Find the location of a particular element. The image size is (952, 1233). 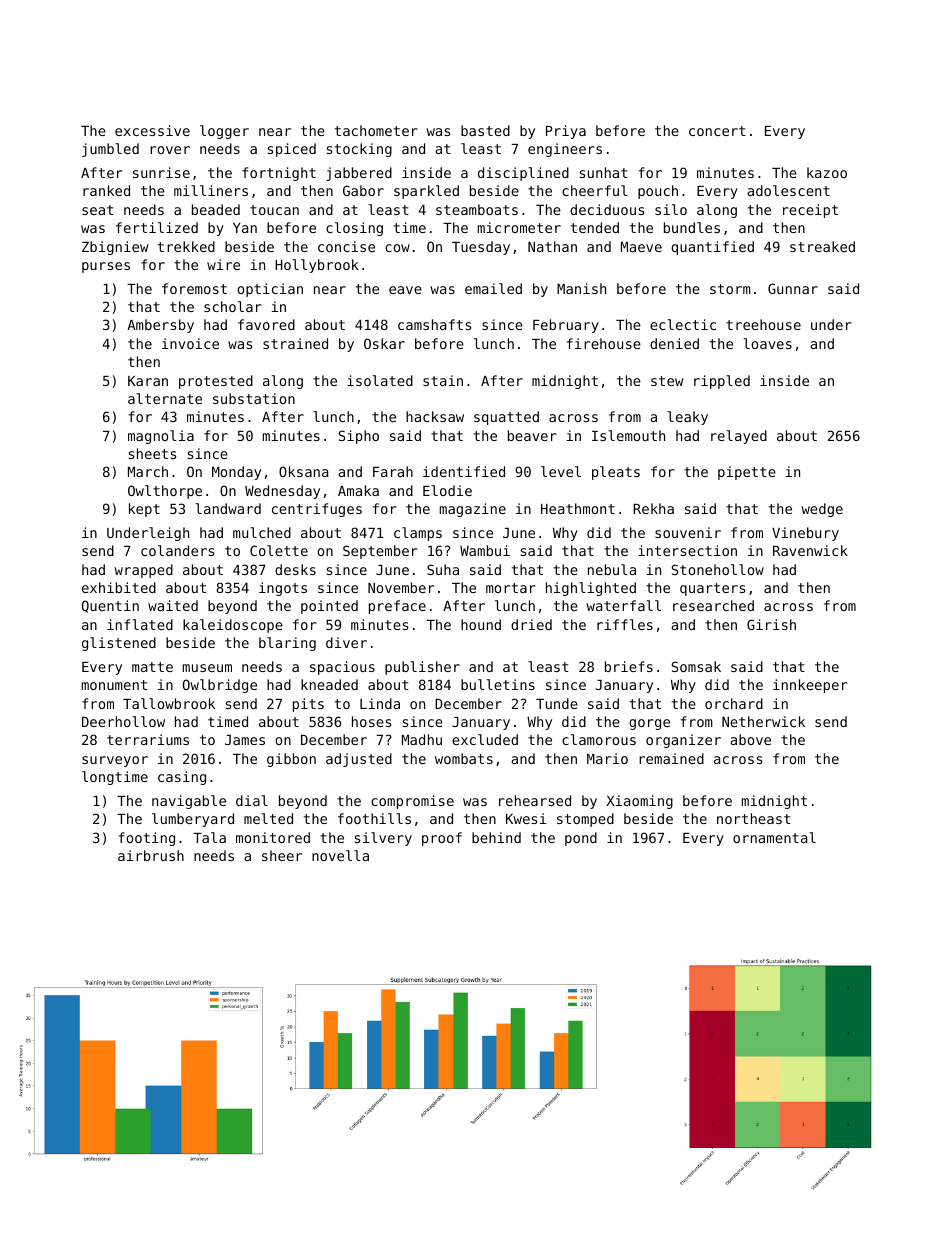

logger is located at coordinates (224, 132).
